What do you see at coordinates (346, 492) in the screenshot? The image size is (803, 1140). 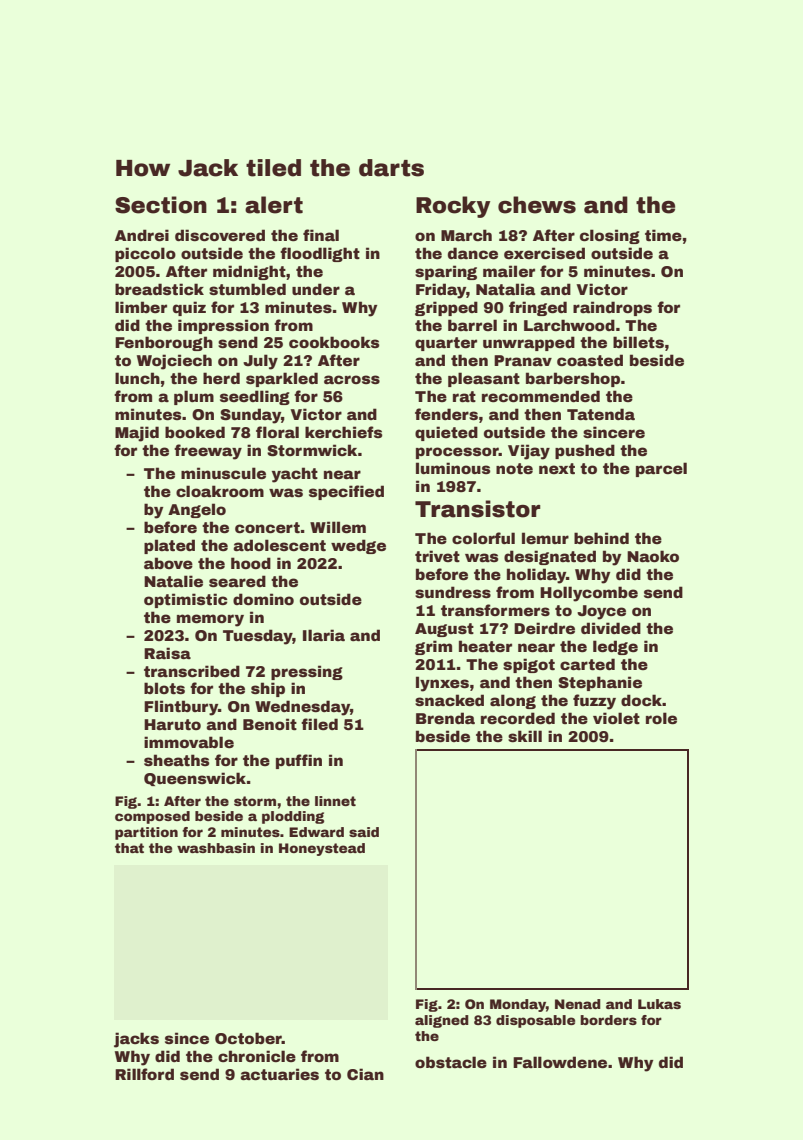 I see `specified` at bounding box center [346, 492].
